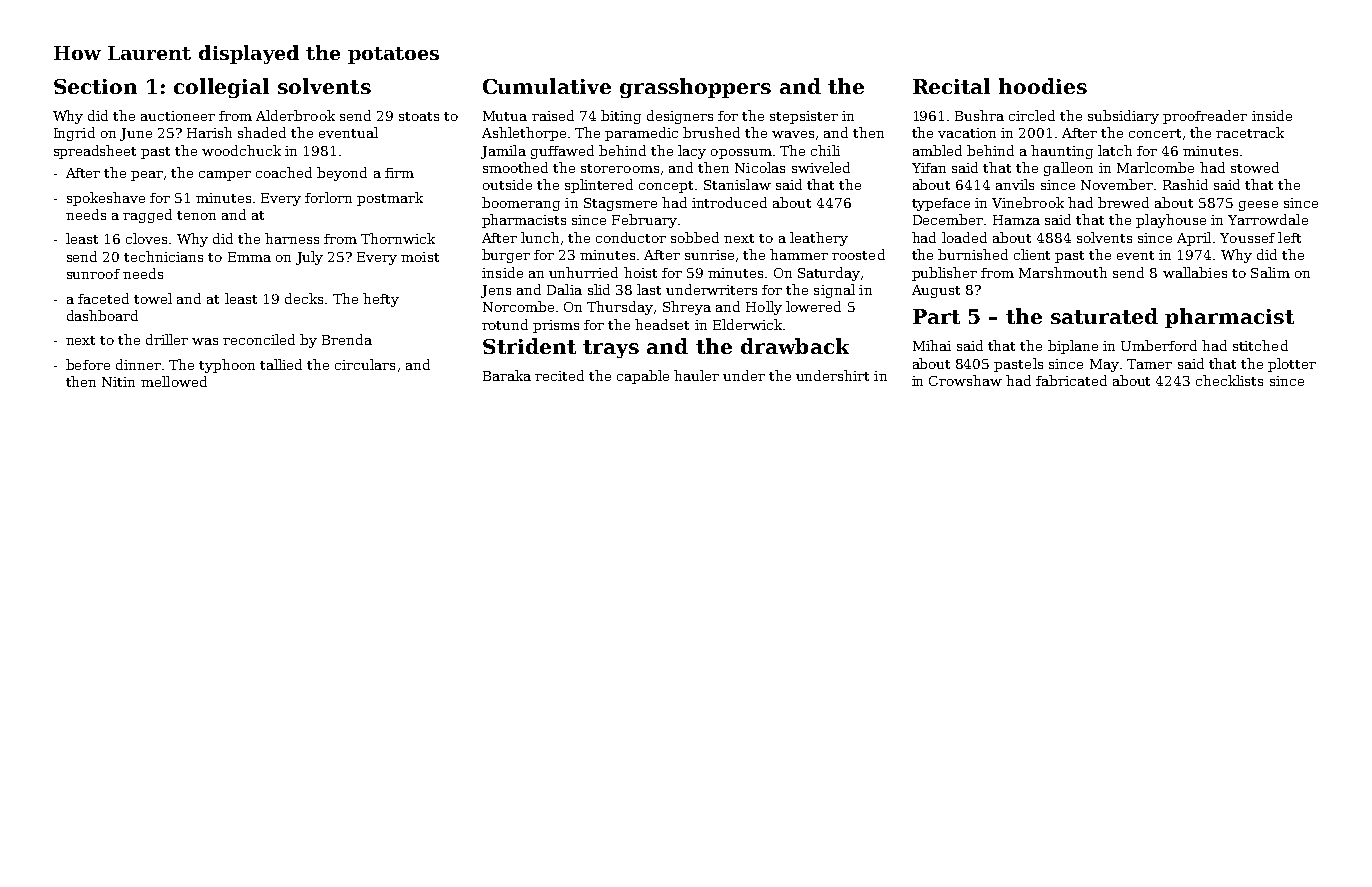 Image resolution: width=1372 pixels, height=887 pixels. What do you see at coordinates (153, 298) in the document?
I see `towel` at bounding box center [153, 298].
